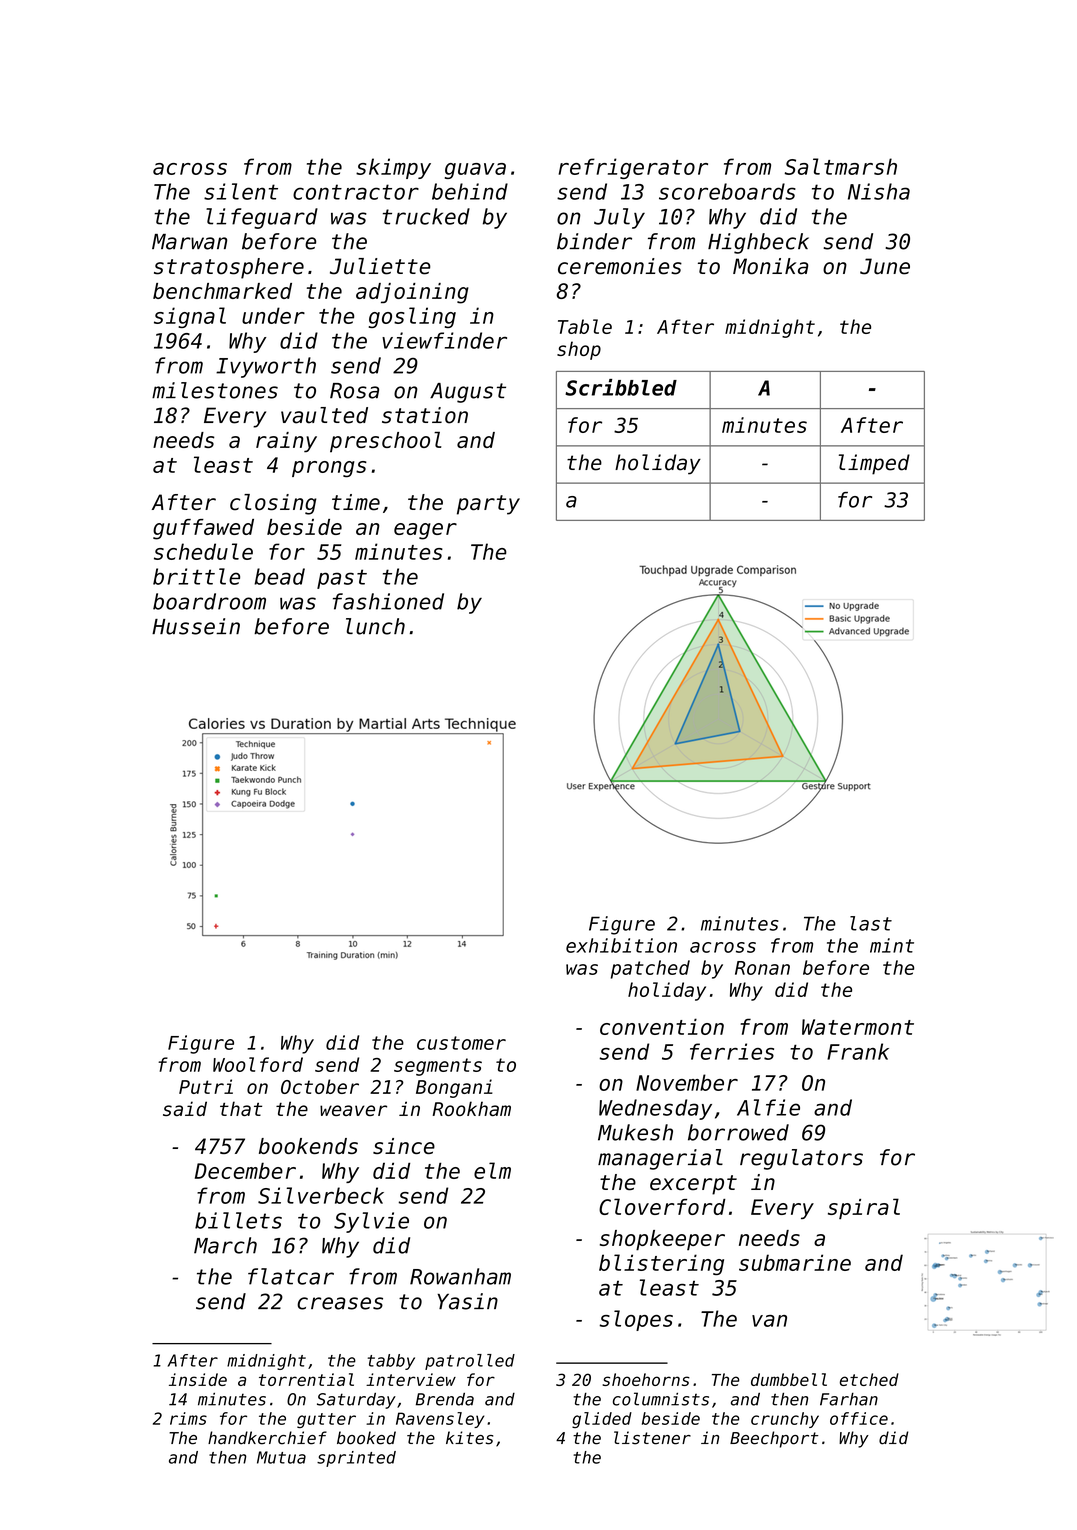 The width and height of the screenshot is (1077, 1530). Describe the element at coordinates (203, 529) in the screenshot. I see `guffawed` at that location.
